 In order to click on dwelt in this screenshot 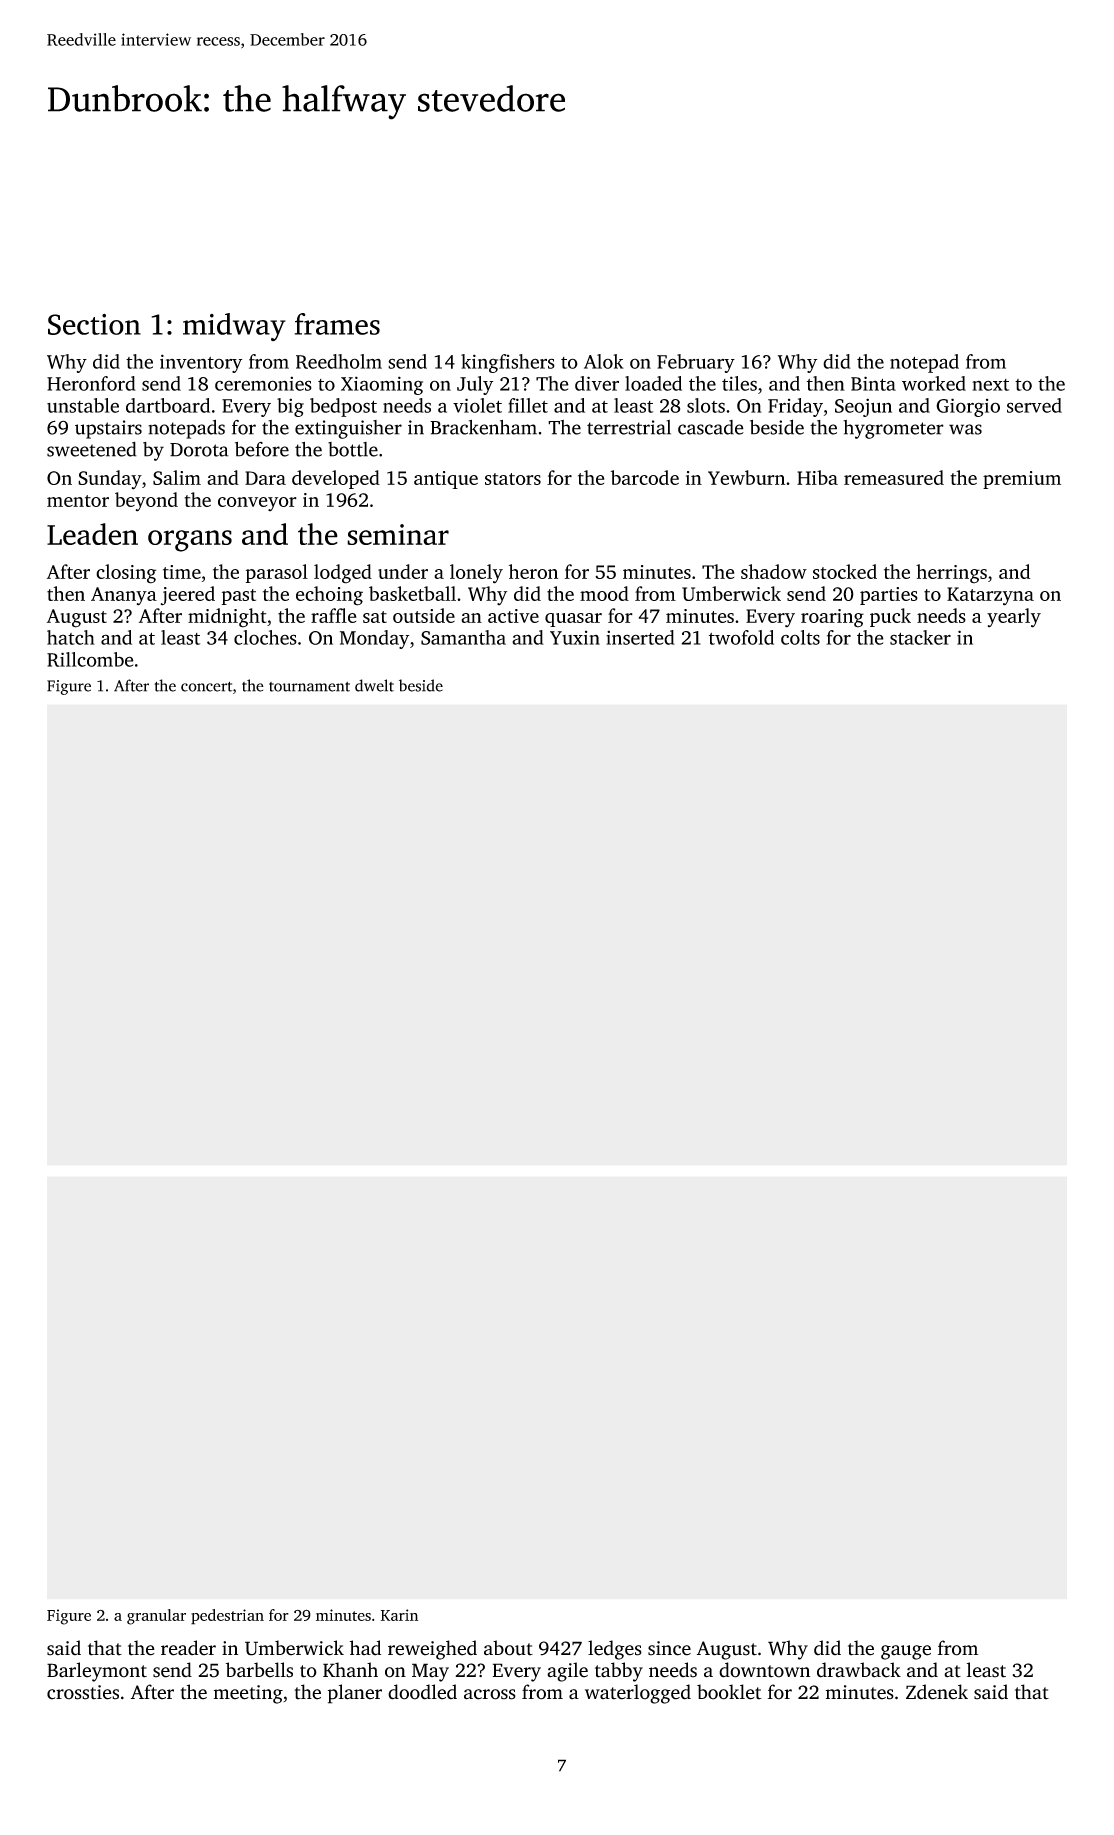, I will do `click(374, 685)`.
